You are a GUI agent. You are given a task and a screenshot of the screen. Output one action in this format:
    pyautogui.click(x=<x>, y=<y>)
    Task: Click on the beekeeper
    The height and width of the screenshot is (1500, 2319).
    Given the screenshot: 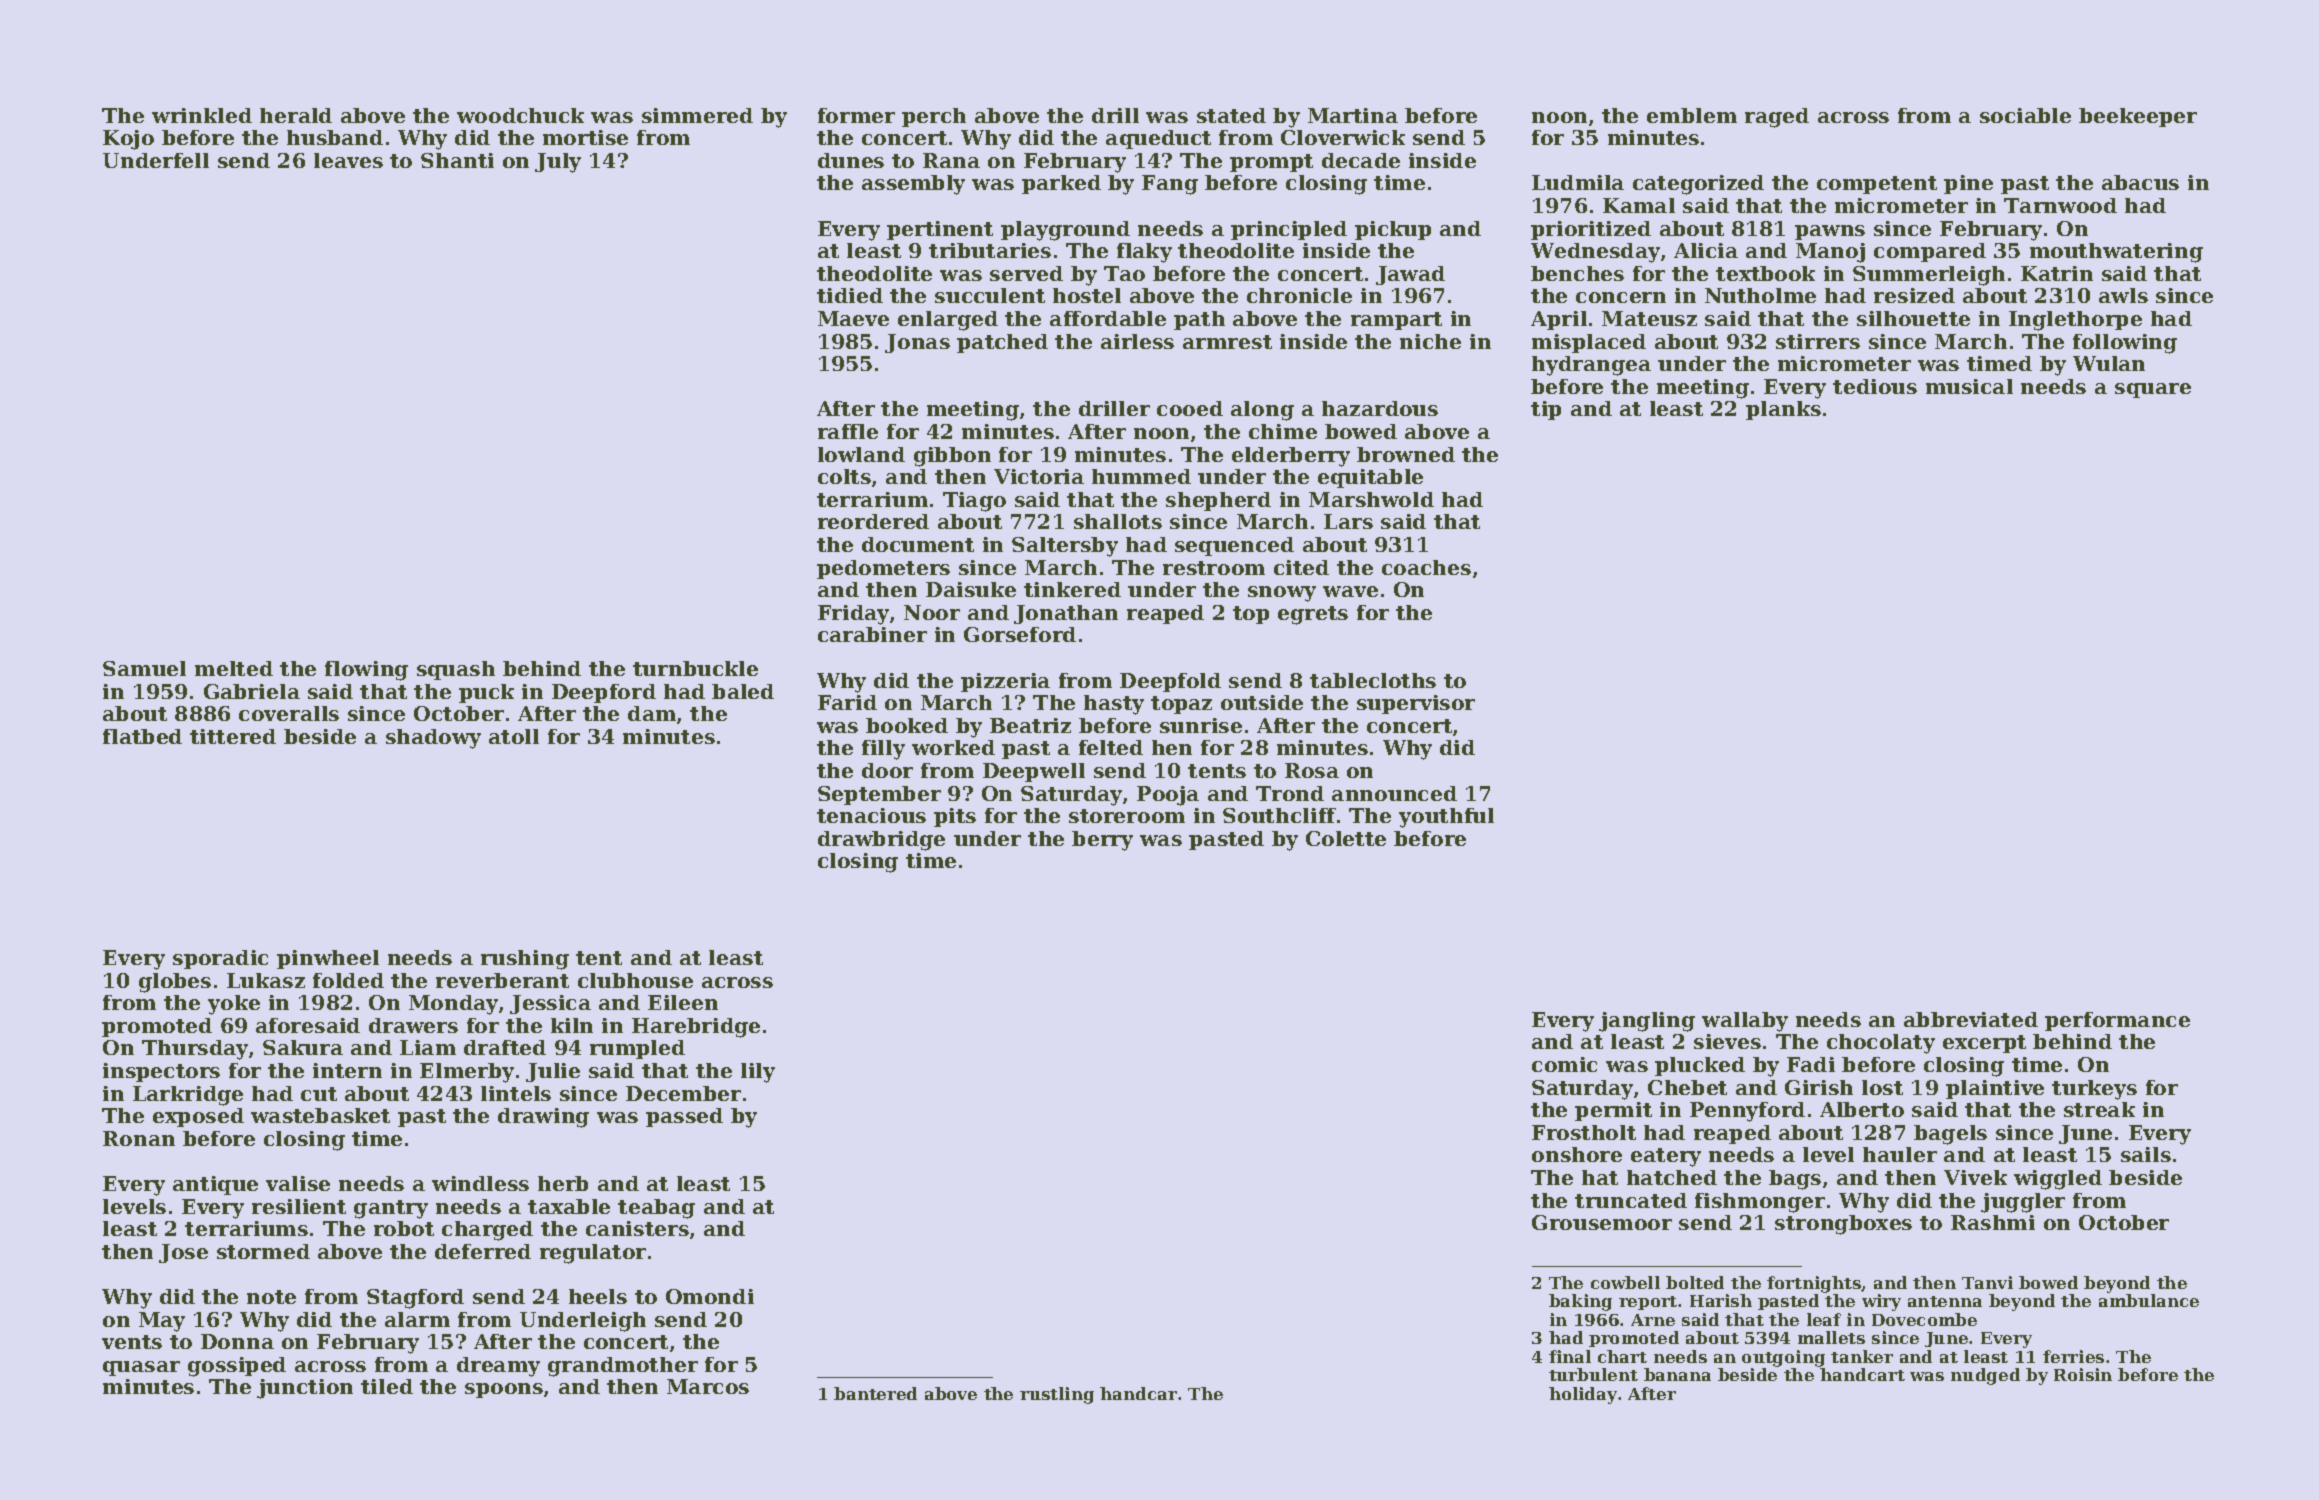 What is the action you would take?
    pyautogui.click(x=2138, y=117)
